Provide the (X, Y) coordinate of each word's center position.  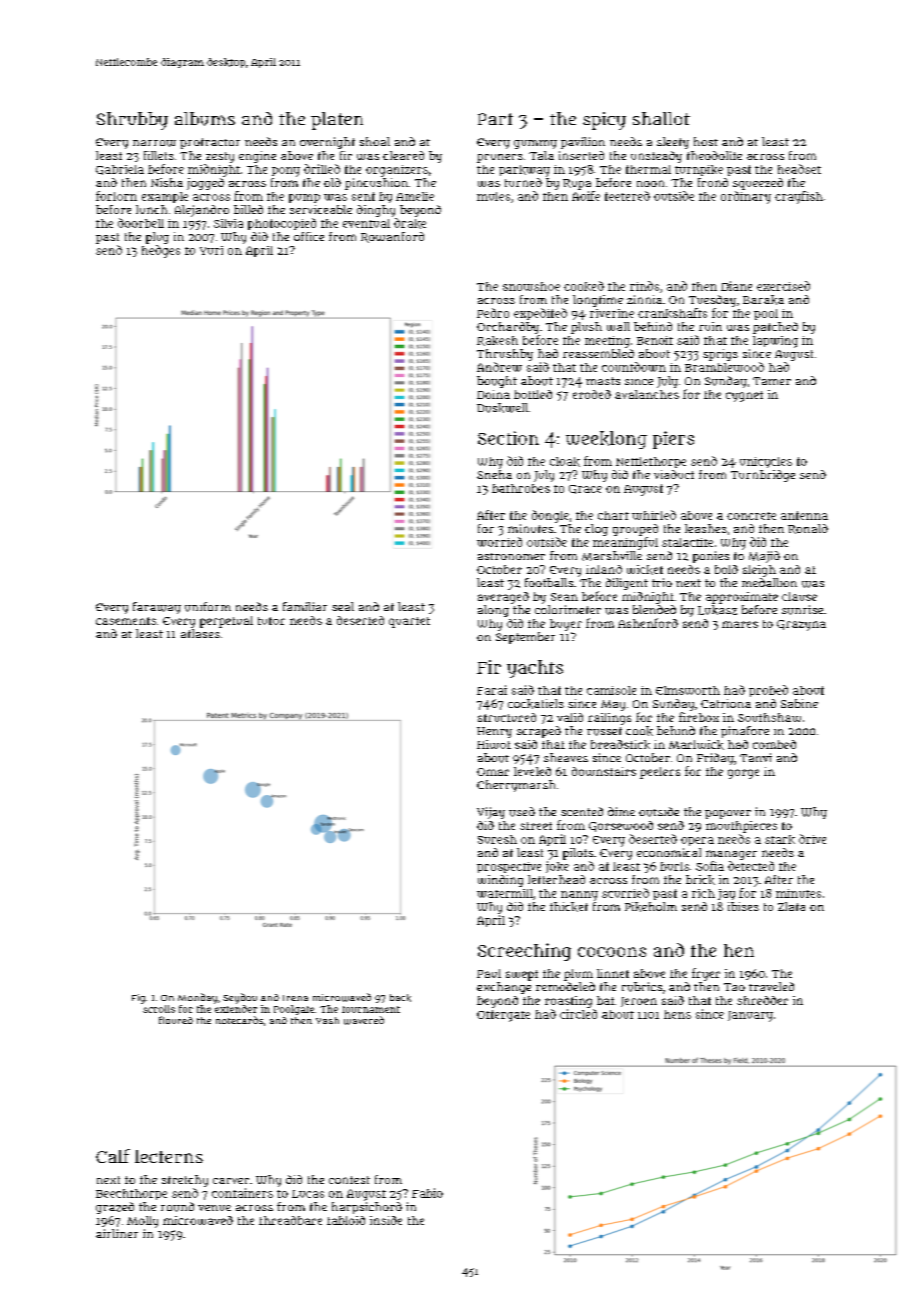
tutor (271, 621)
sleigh (759, 571)
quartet (409, 622)
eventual (366, 223)
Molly (142, 1222)
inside (386, 1220)
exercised (783, 286)
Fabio (427, 1193)
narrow (154, 143)
